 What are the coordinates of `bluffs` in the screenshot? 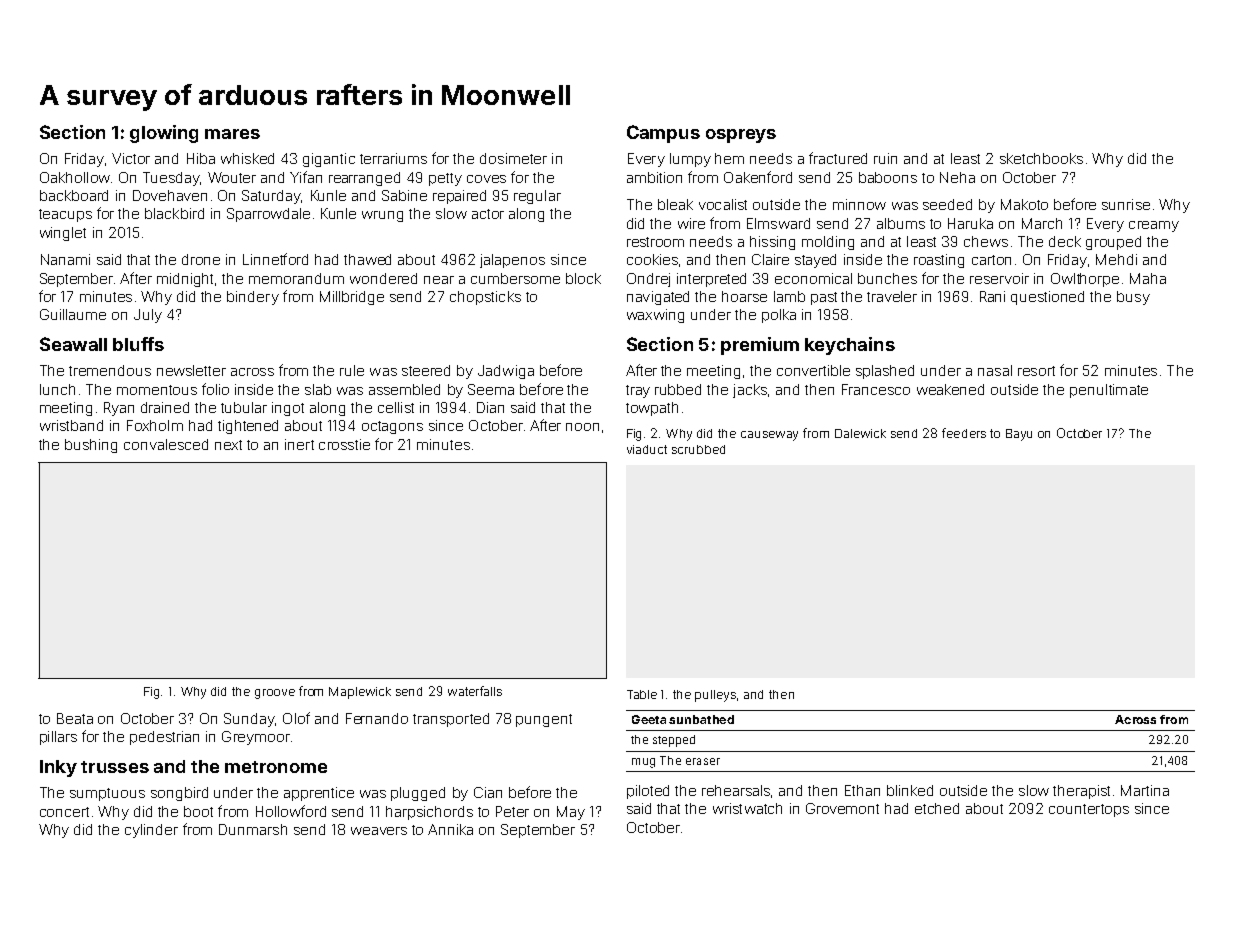 It's located at (138, 344).
